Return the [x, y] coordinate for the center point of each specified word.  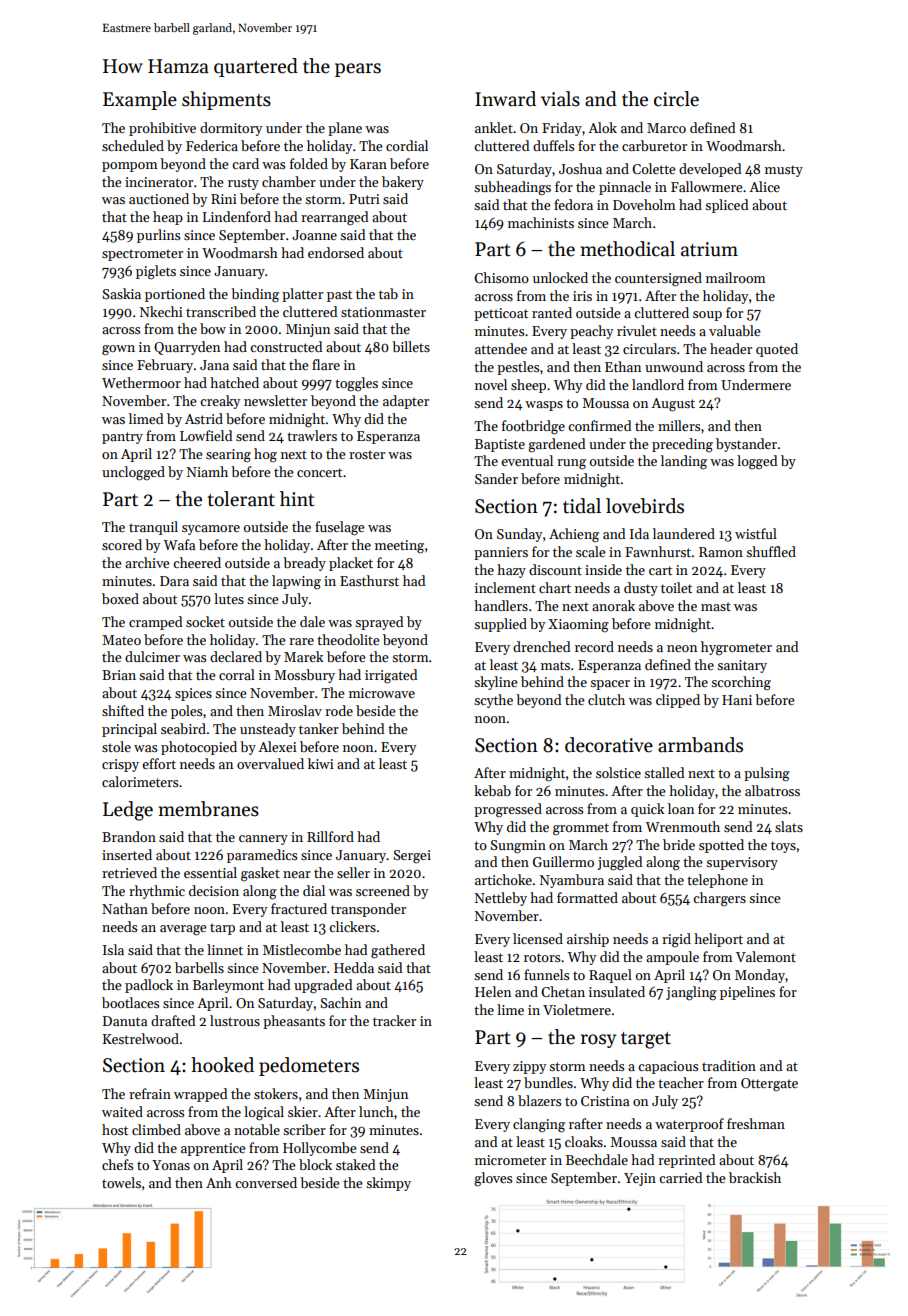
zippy [529, 1067]
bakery [403, 183]
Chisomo [501, 277]
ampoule [672, 958]
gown [118, 350]
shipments [226, 100]
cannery [263, 840]
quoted [777, 350]
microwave [382, 693]
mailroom [735, 277]
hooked [222, 1065]
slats [789, 826]
